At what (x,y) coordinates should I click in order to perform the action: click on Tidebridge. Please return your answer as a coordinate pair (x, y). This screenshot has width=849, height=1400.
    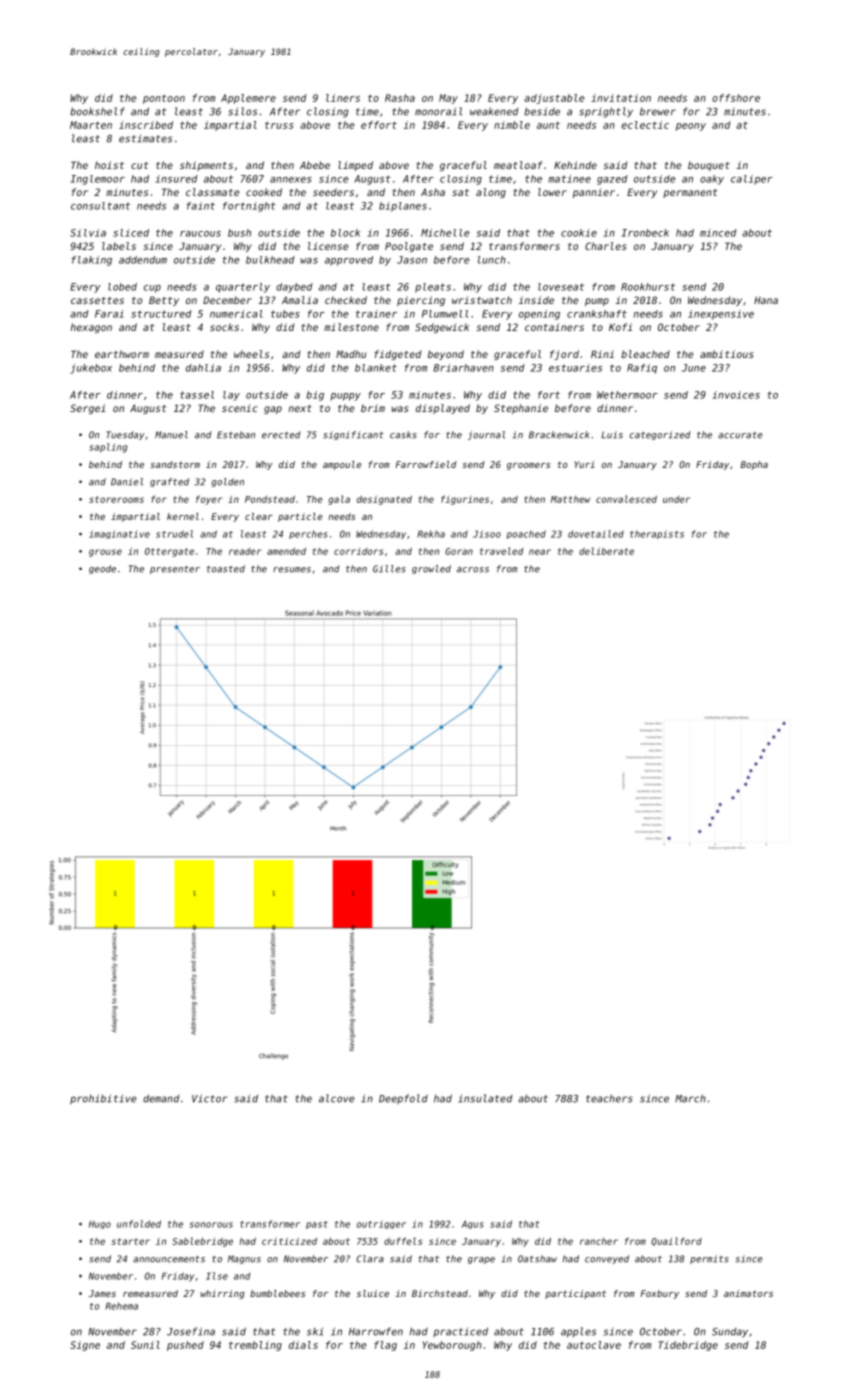
    Looking at the image, I should click on (688, 1346).
